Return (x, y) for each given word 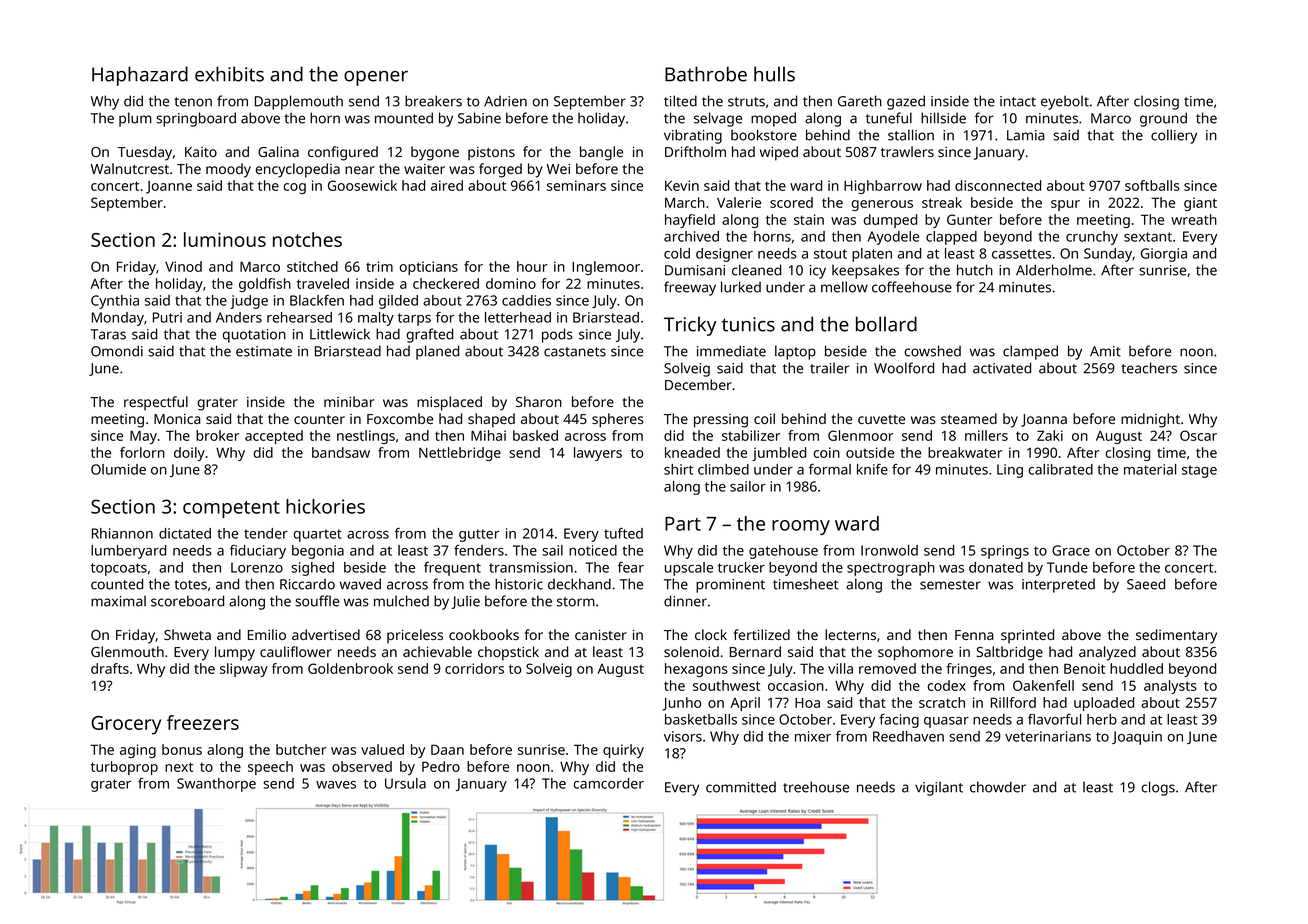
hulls (774, 74)
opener (376, 78)
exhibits (229, 74)
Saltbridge (1010, 653)
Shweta (187, 634)
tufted (623, 533)
